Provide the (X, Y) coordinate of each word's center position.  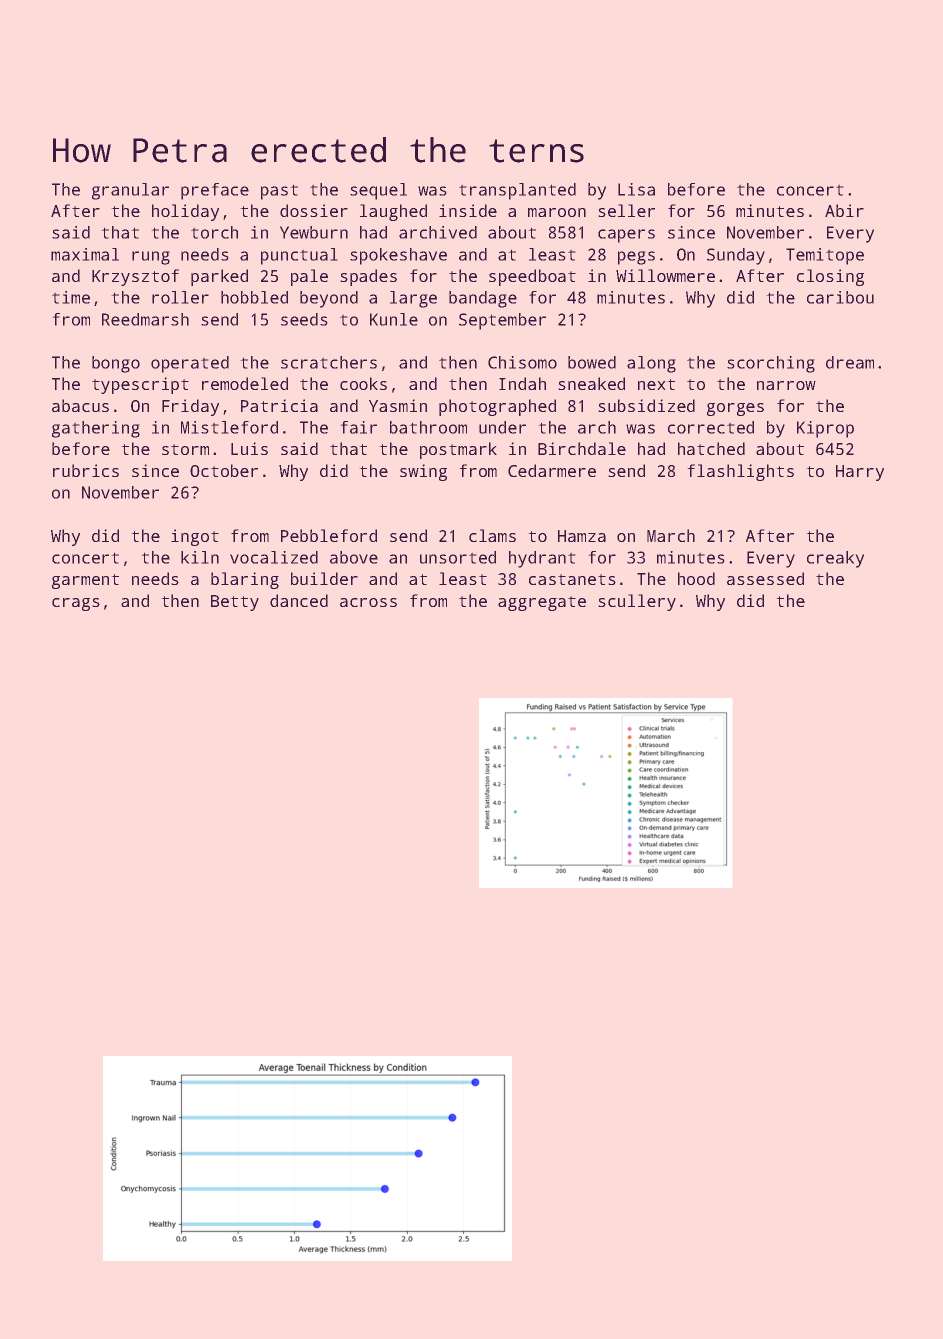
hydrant (542, 559)
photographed (497, 407)
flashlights (741, 472)
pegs (636, 258)
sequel (378, 191)
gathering (96, 429)
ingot (195, 537)
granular (130, 191)
